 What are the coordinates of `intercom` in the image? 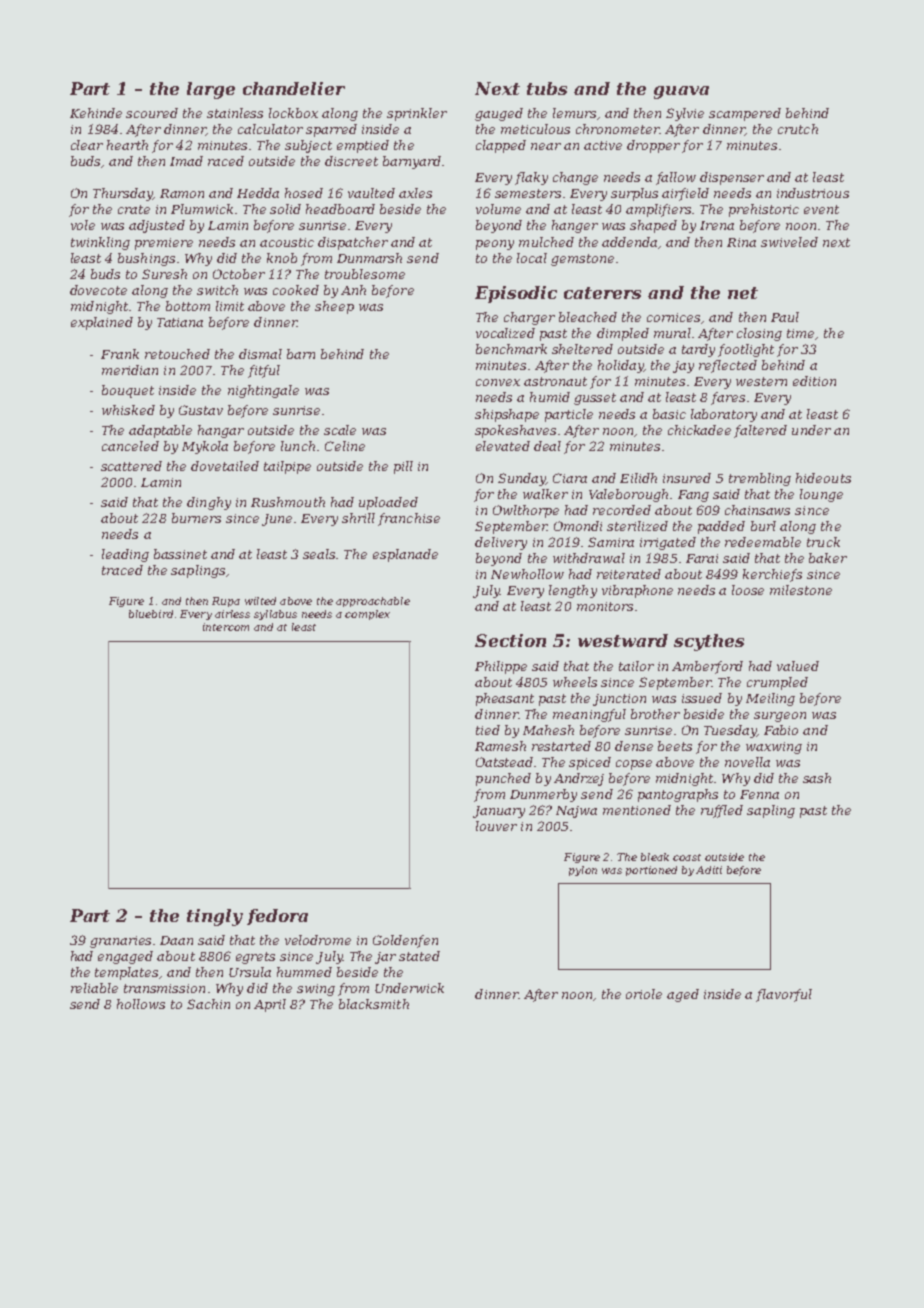 It's located at (226, 627).
